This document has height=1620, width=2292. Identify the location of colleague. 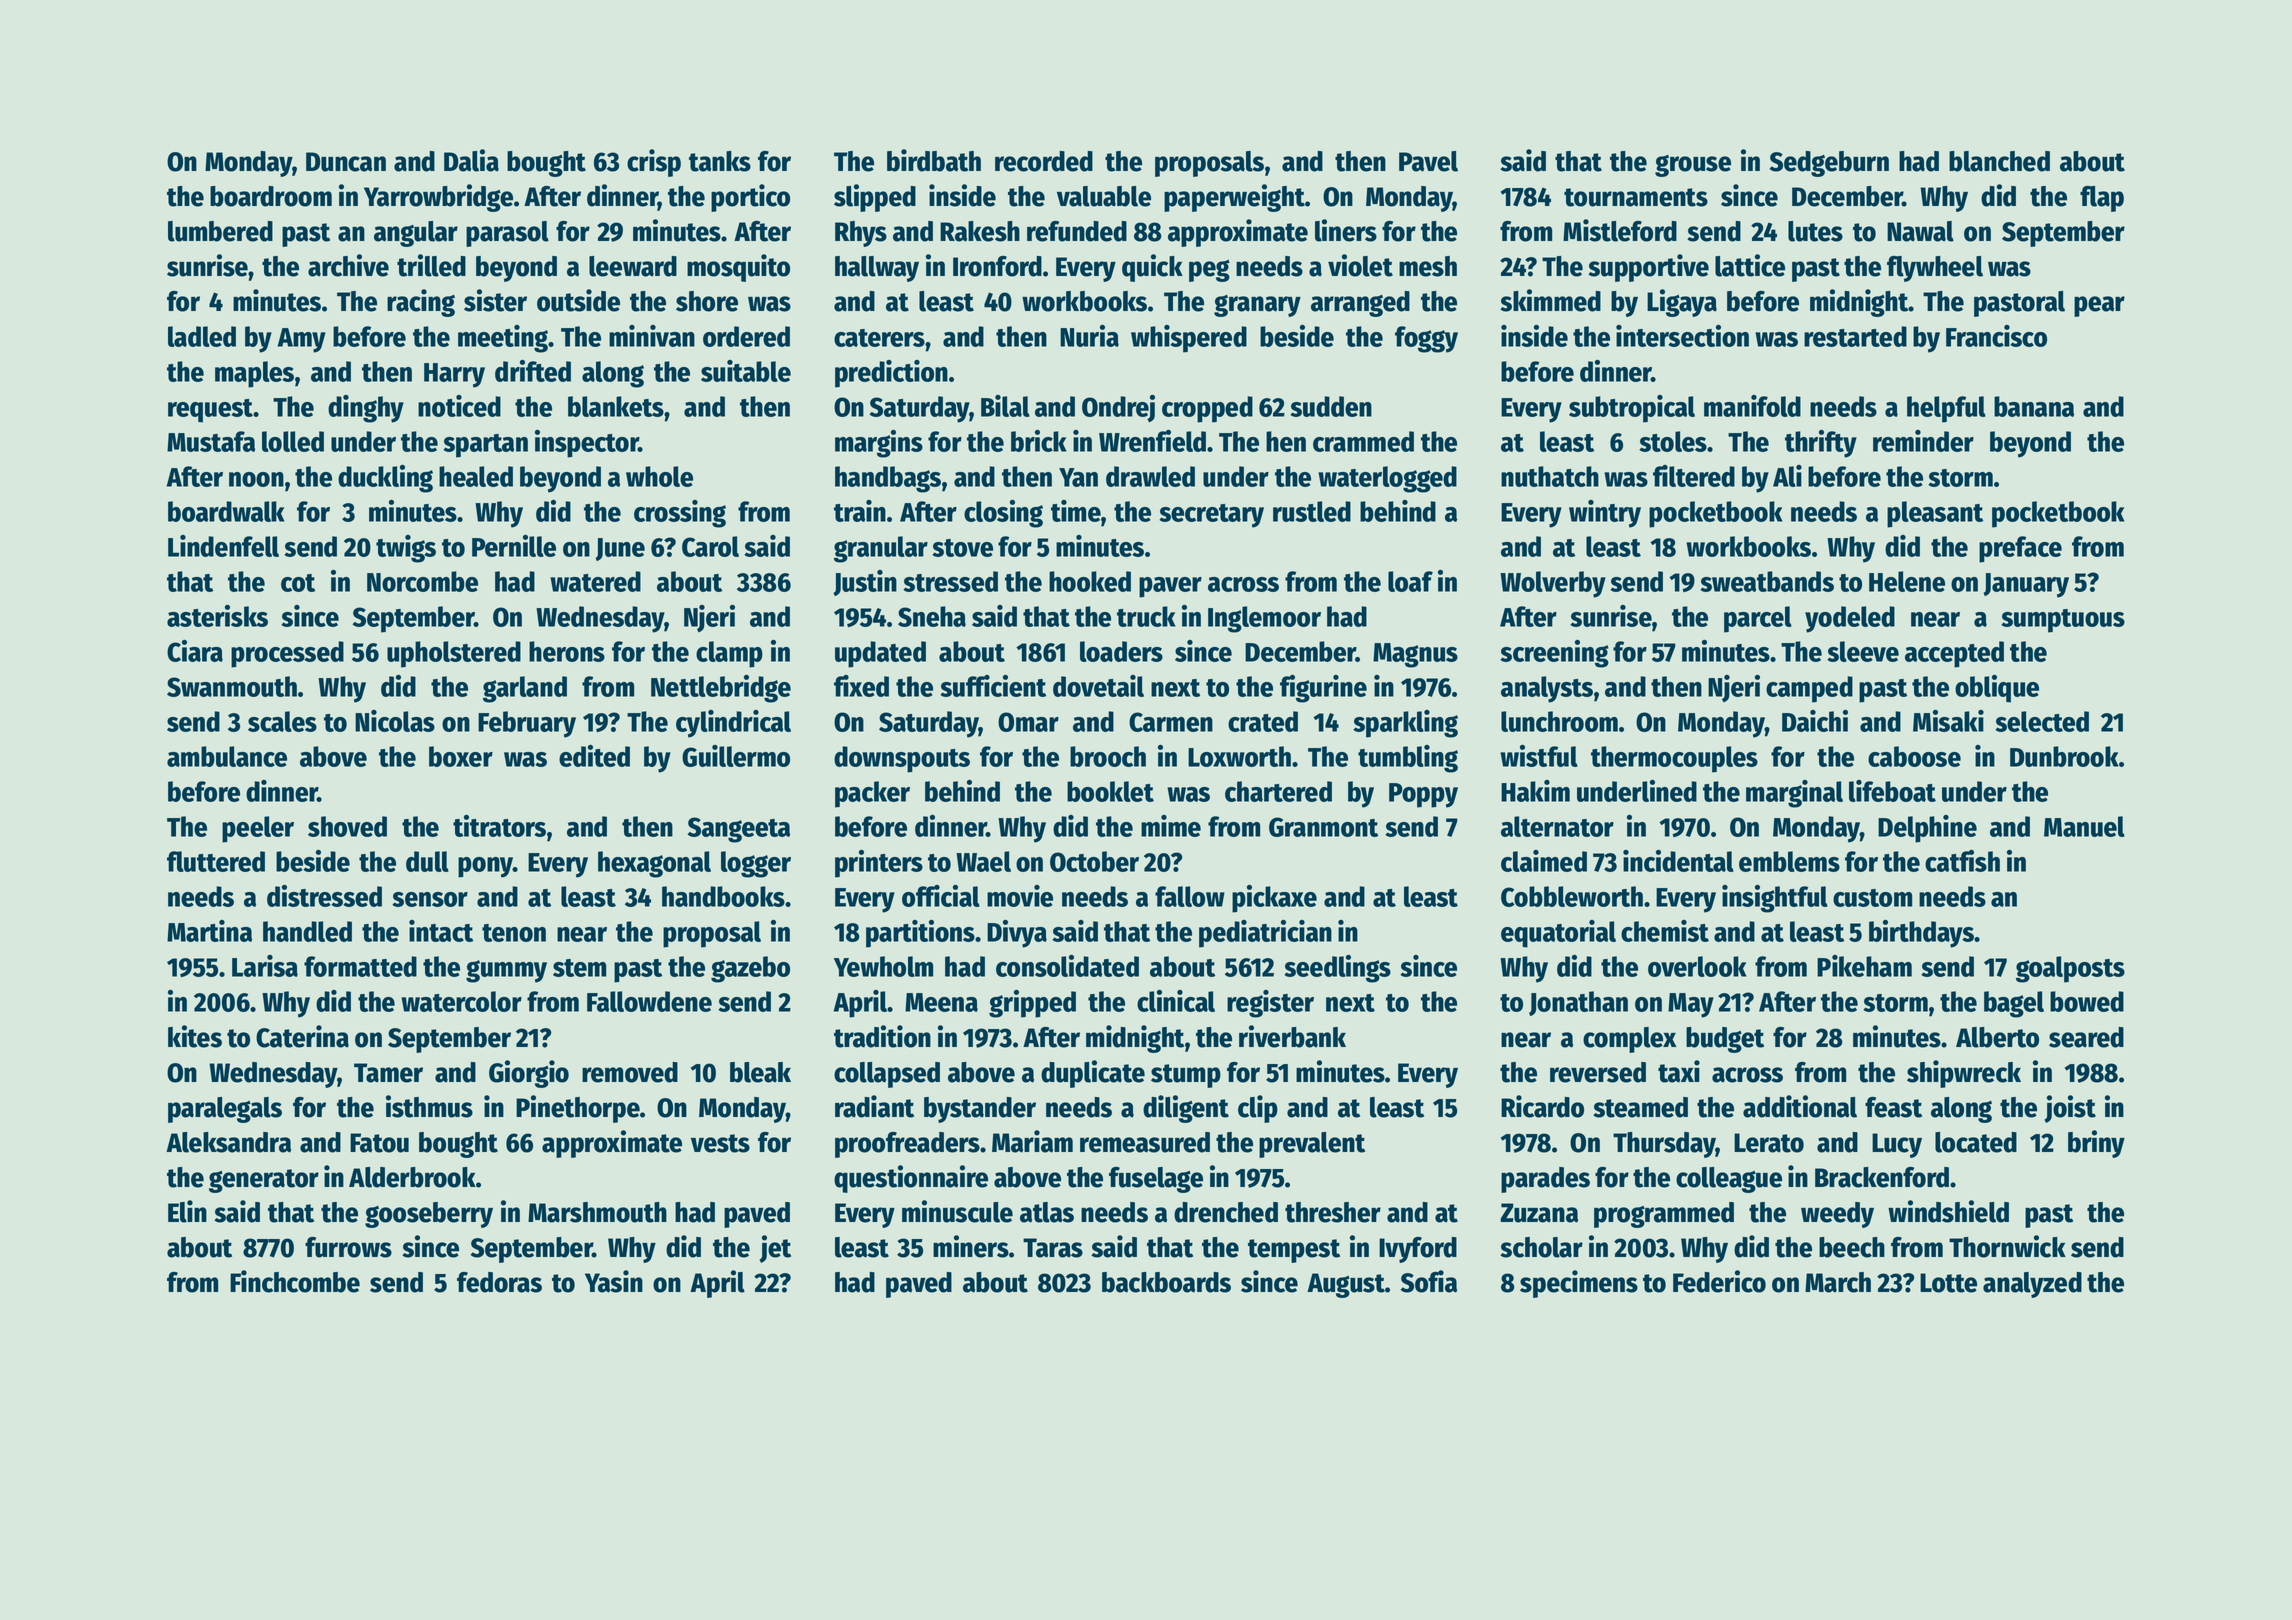
(1729, 1180).
